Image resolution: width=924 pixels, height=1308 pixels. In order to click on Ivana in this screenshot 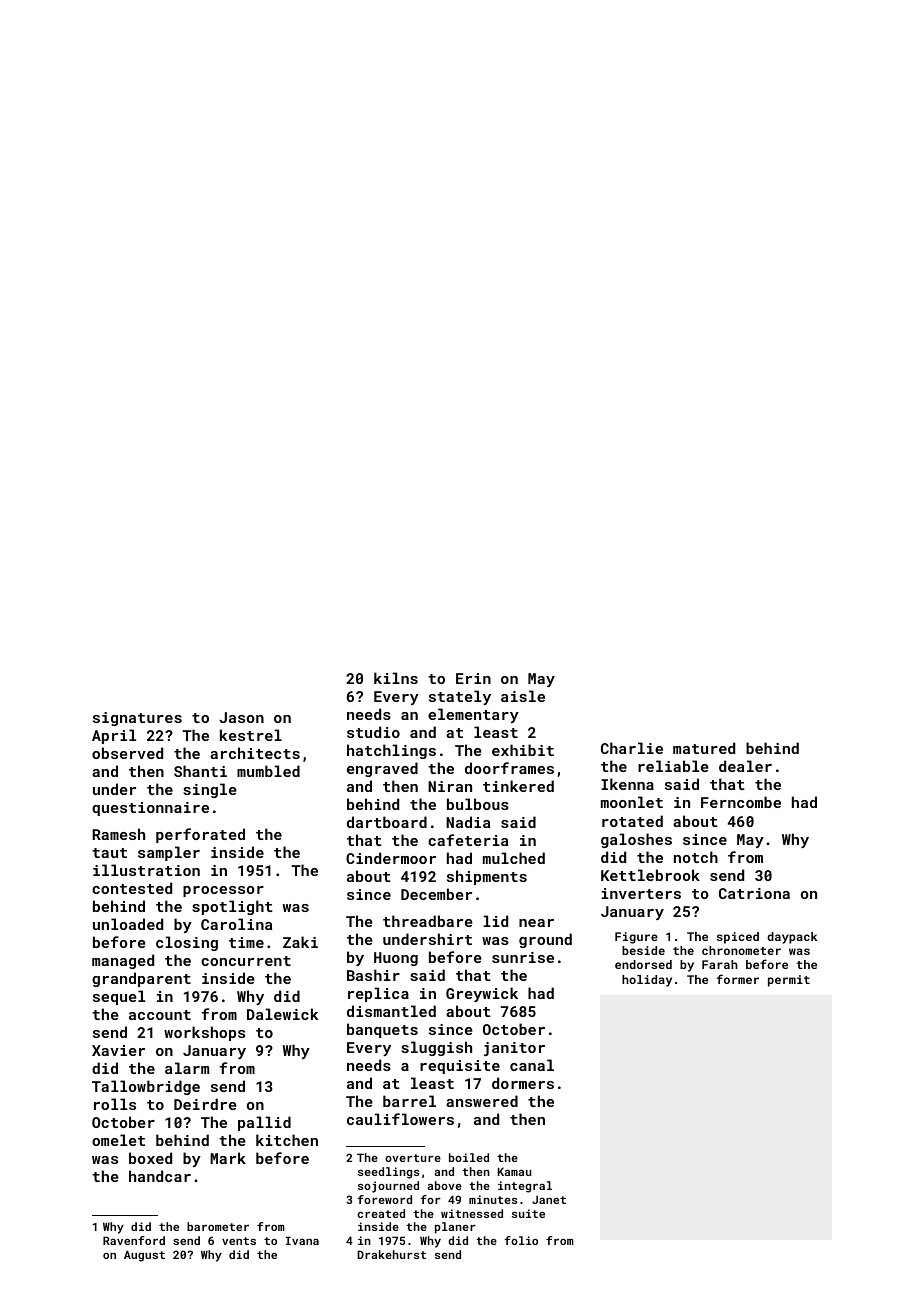, I will do `click(302, 1240)`.
